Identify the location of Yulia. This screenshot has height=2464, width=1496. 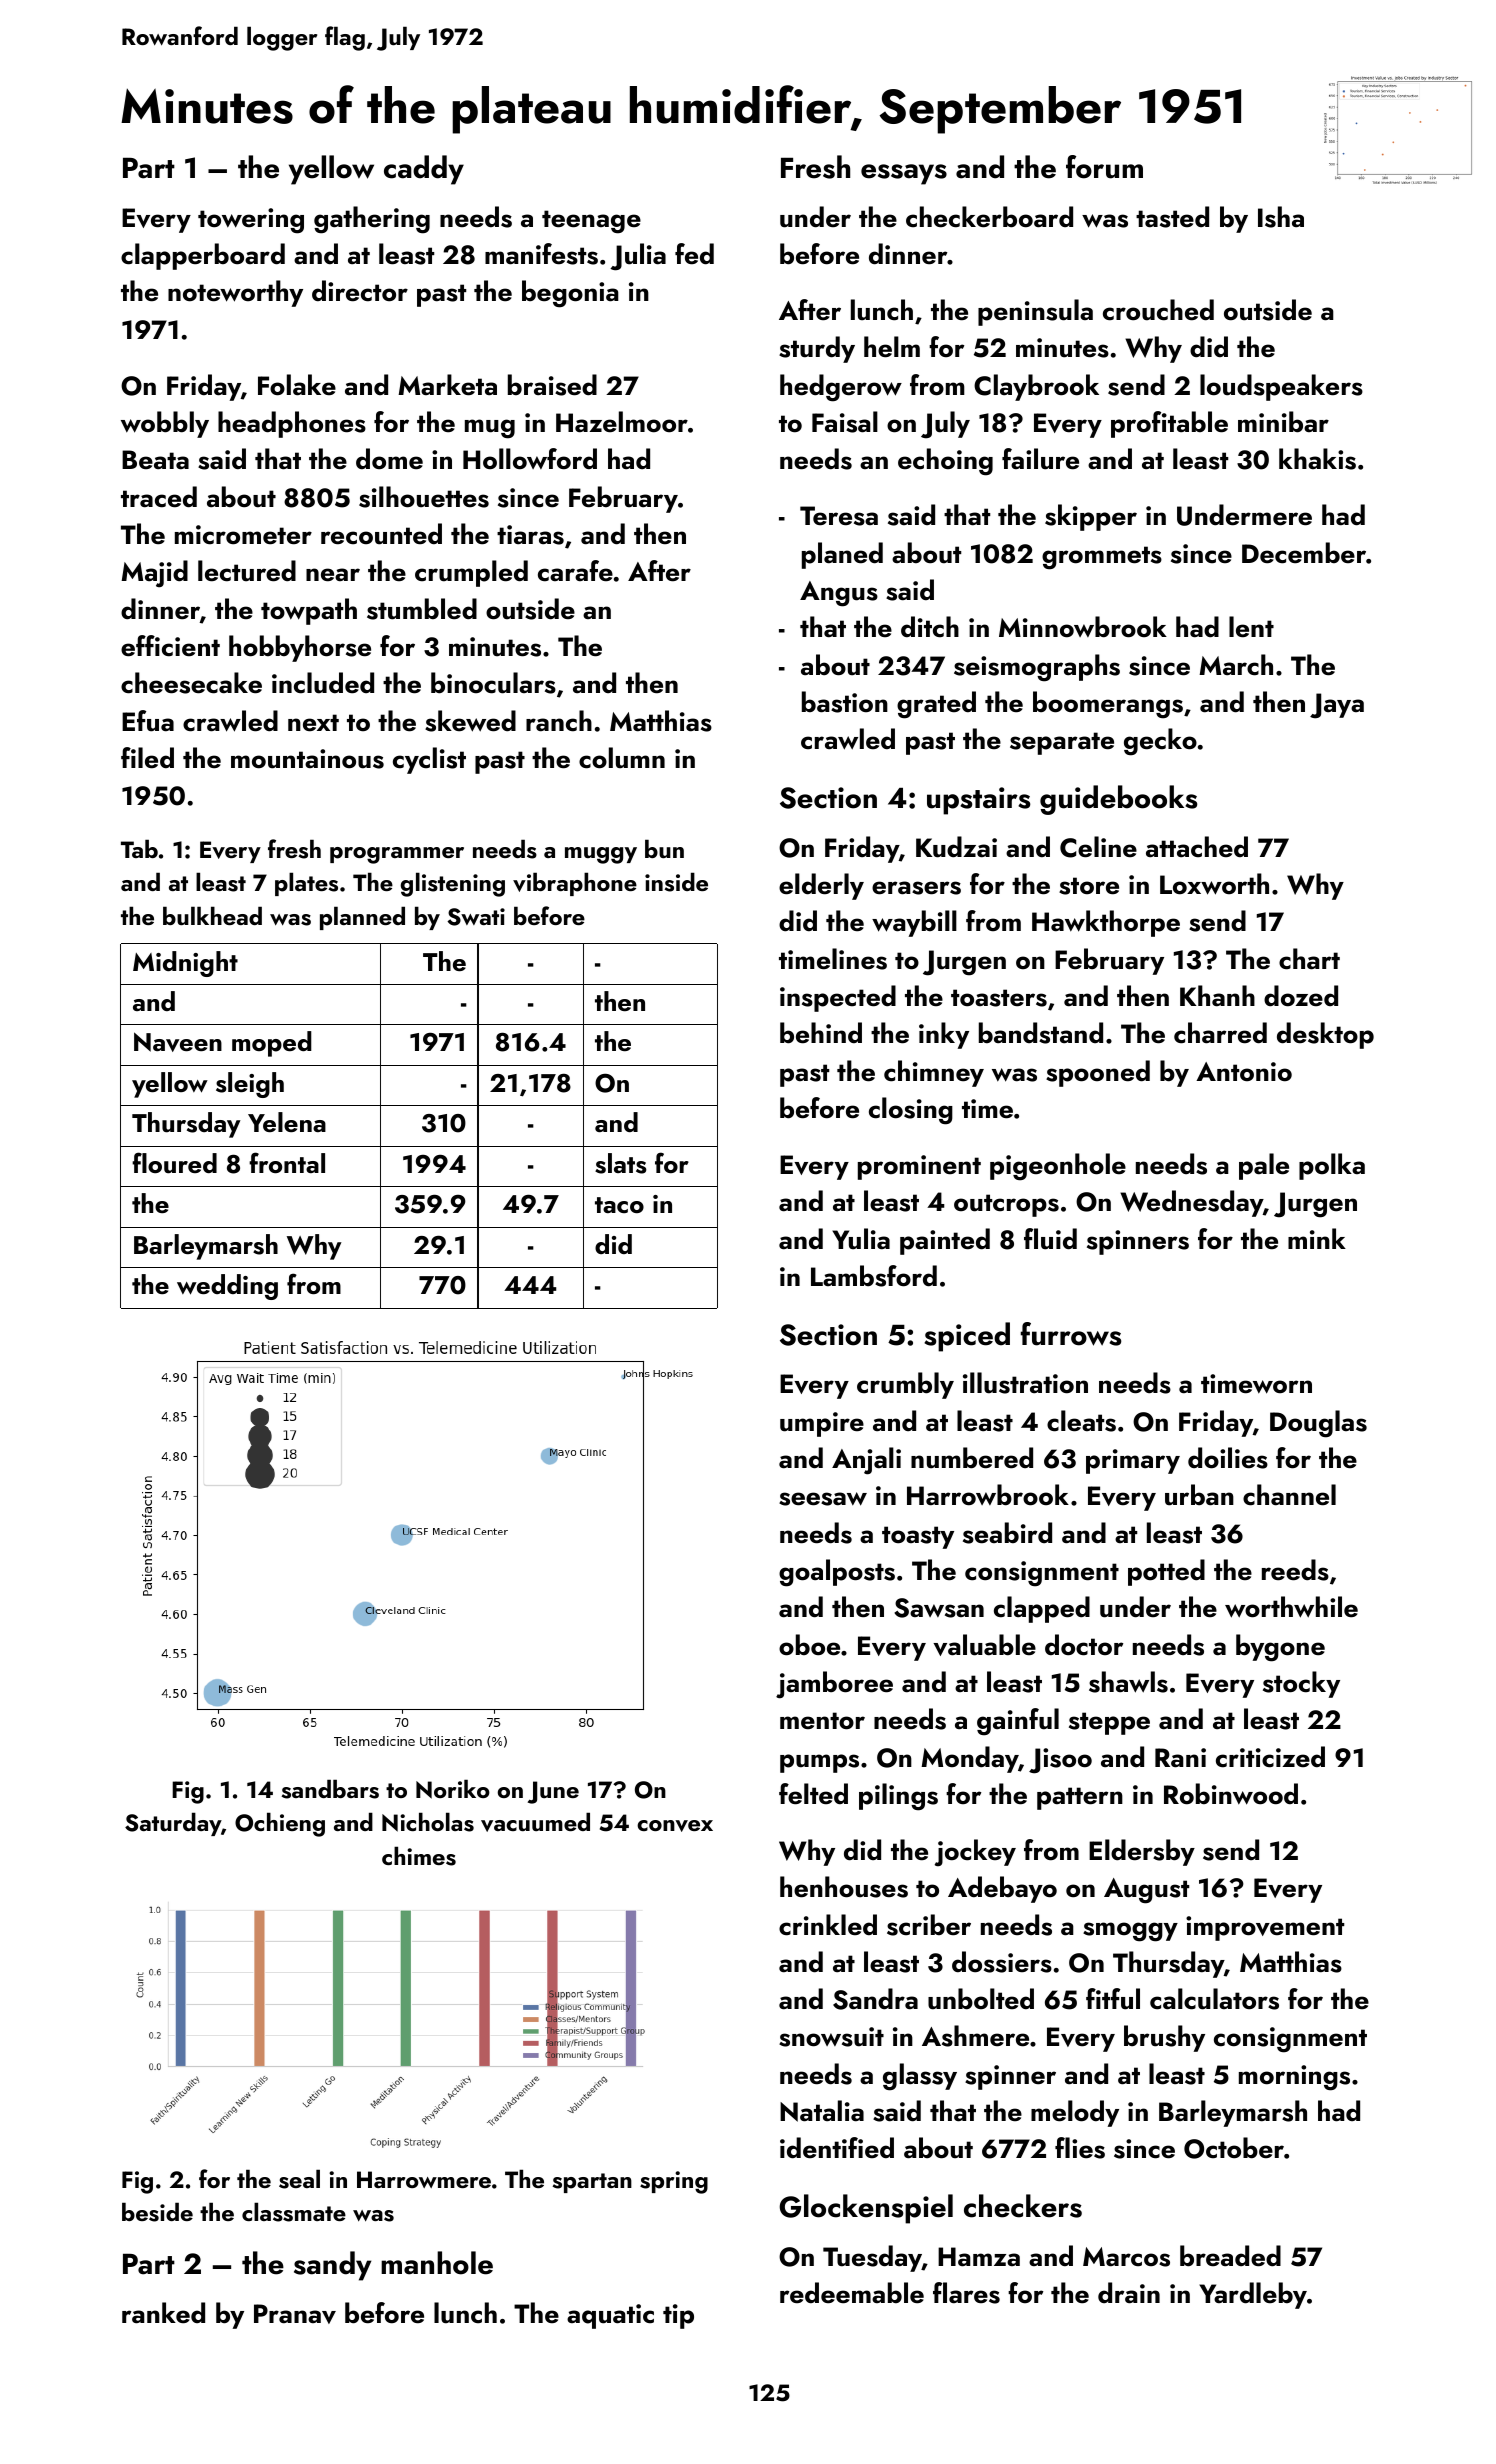
(861, 1239).
